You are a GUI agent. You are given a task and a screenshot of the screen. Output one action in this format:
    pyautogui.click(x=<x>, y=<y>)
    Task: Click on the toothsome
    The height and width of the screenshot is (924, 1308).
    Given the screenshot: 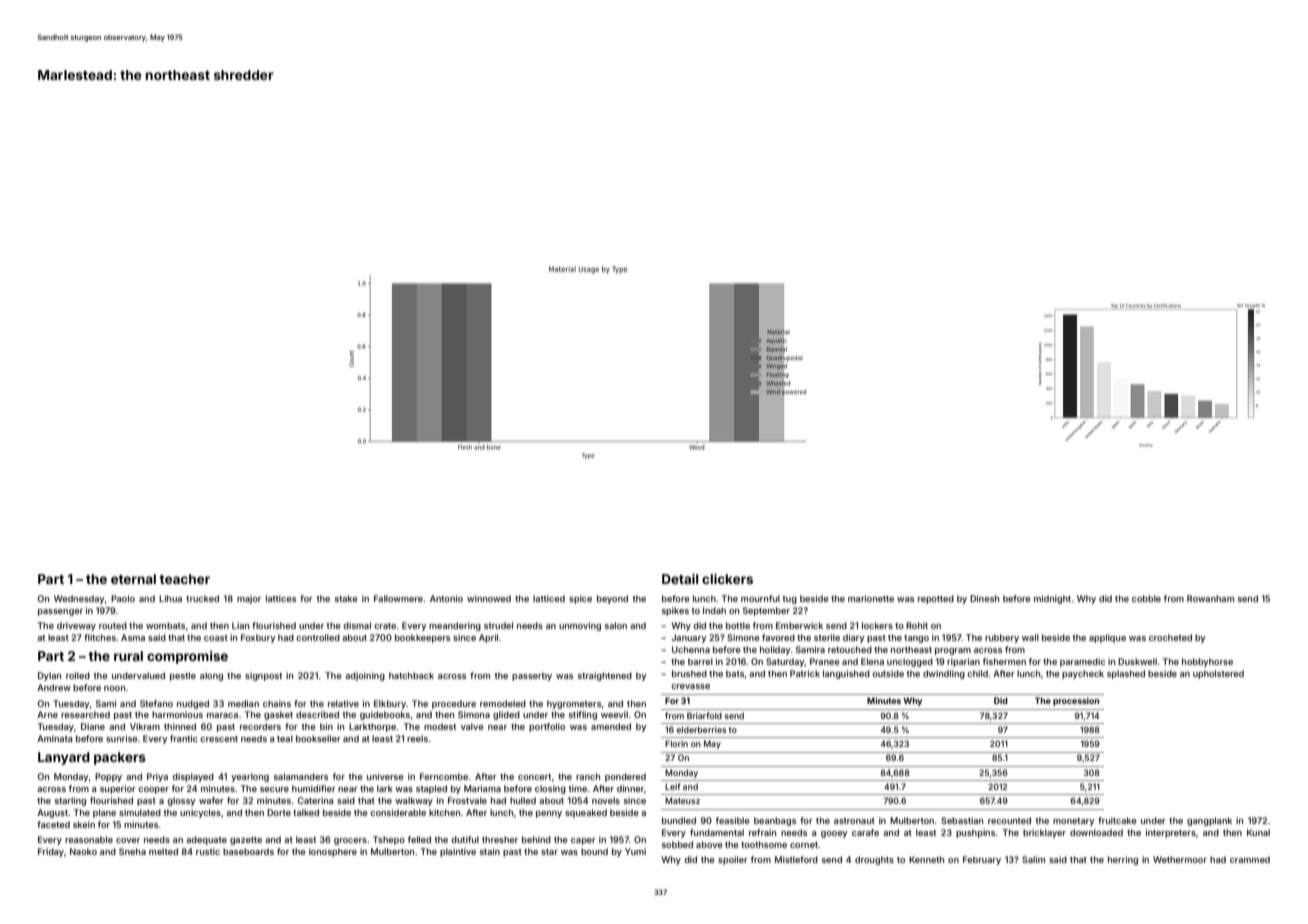 What is the action you would take?
    pyautogui.click(x=764, y=844)
